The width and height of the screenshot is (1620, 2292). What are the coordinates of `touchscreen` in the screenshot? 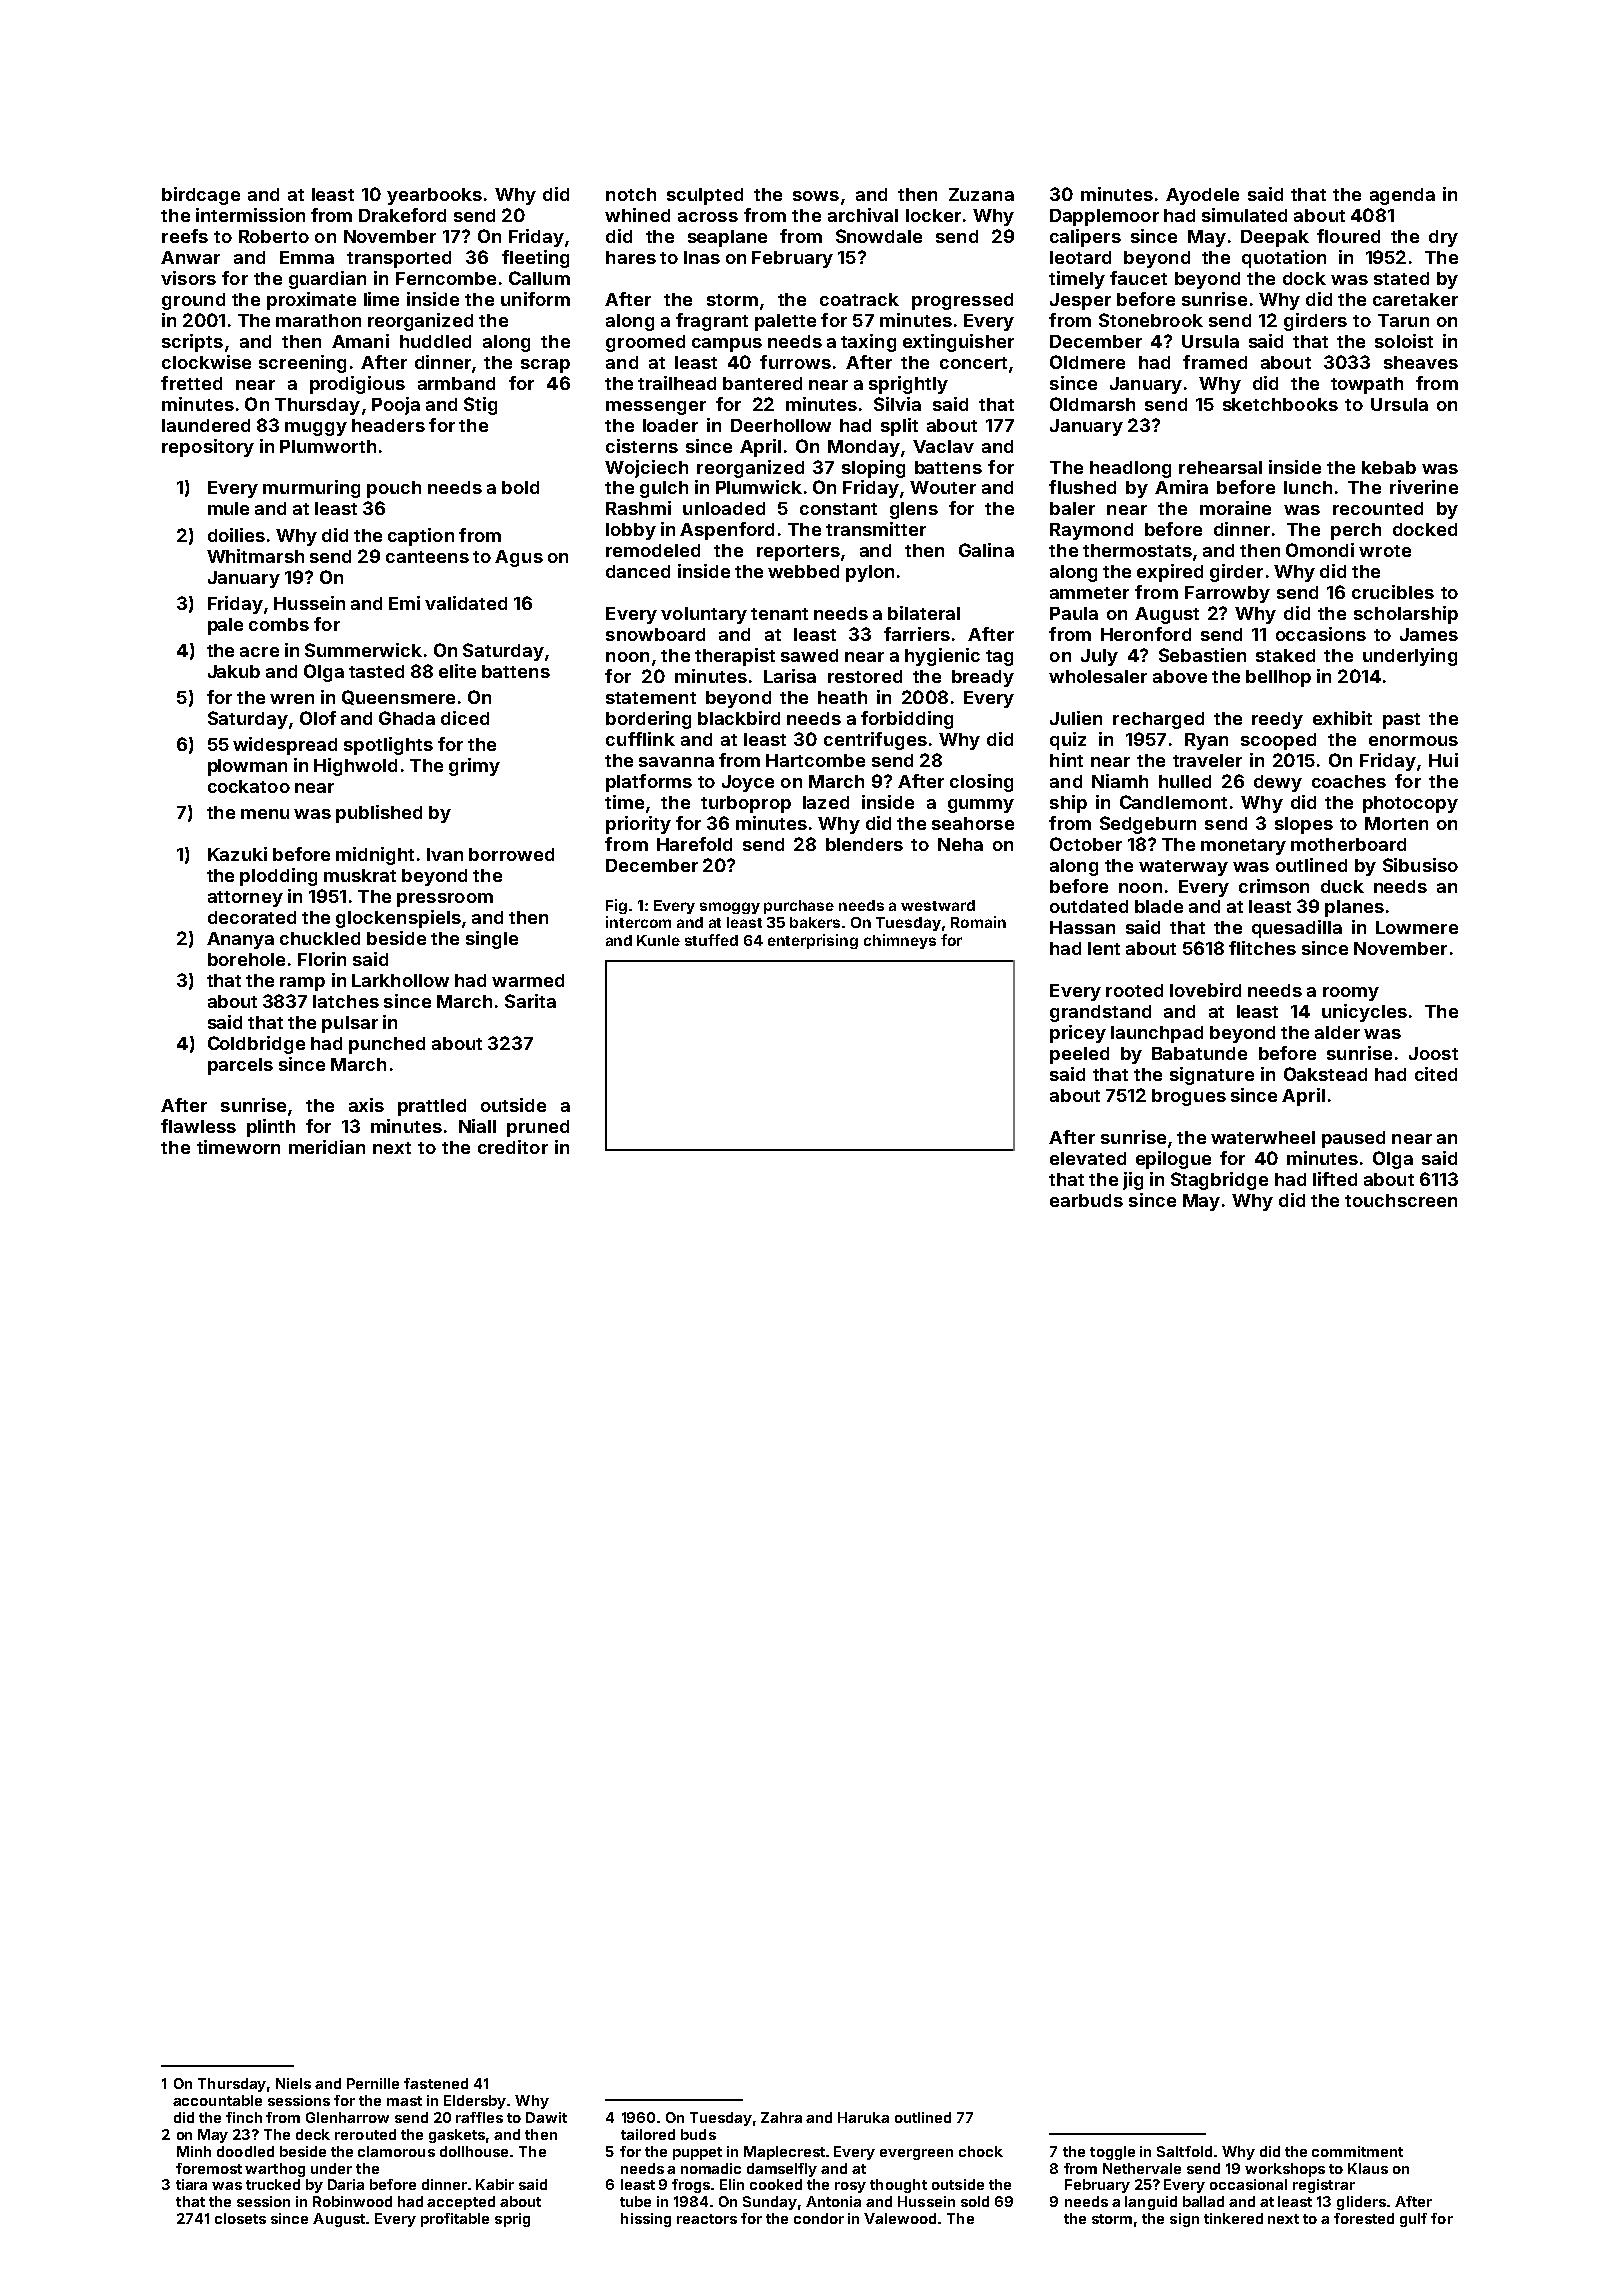 It's located at (1401, 1200).
